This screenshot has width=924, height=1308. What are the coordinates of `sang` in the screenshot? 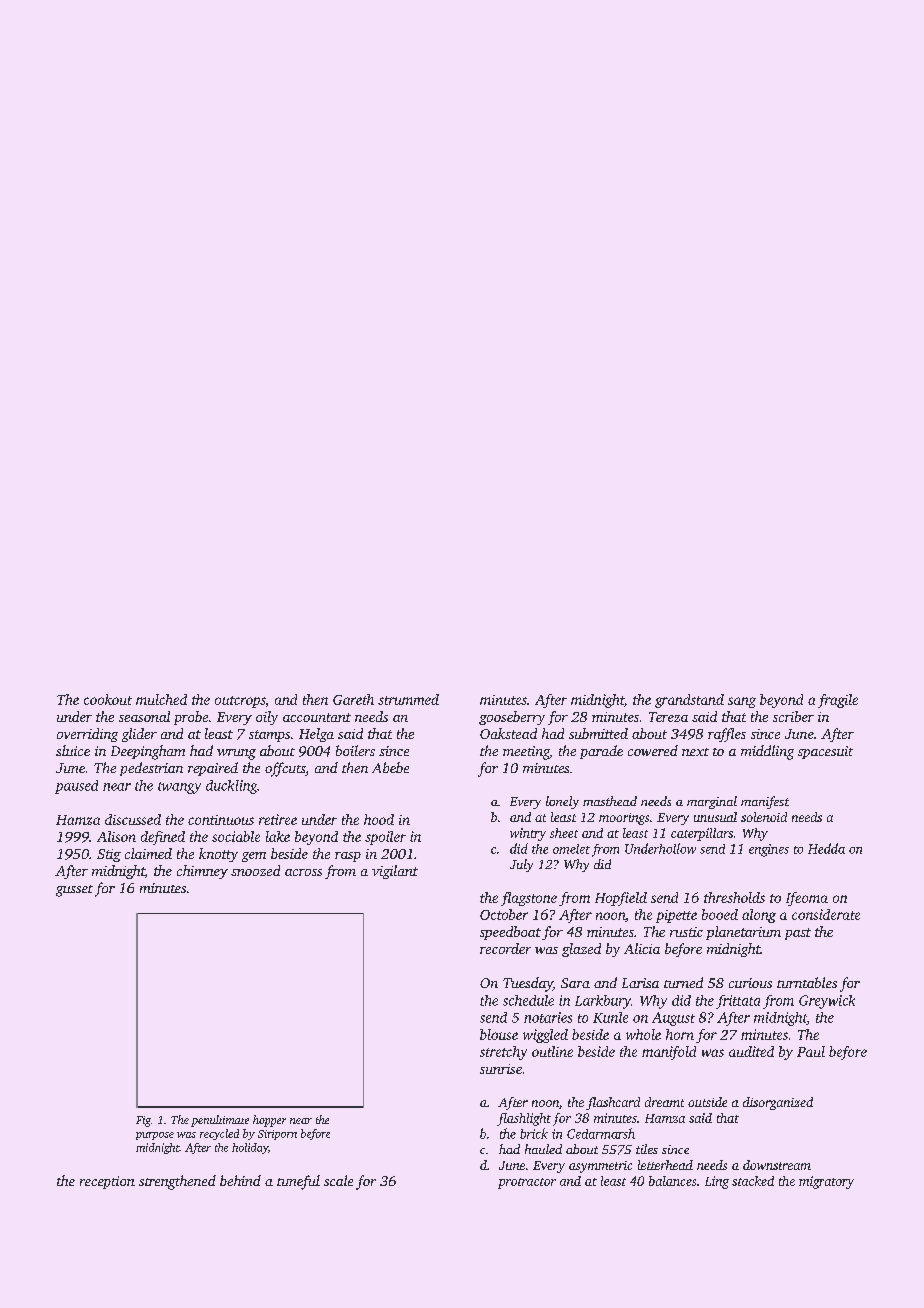 It's located at (742, 702).
